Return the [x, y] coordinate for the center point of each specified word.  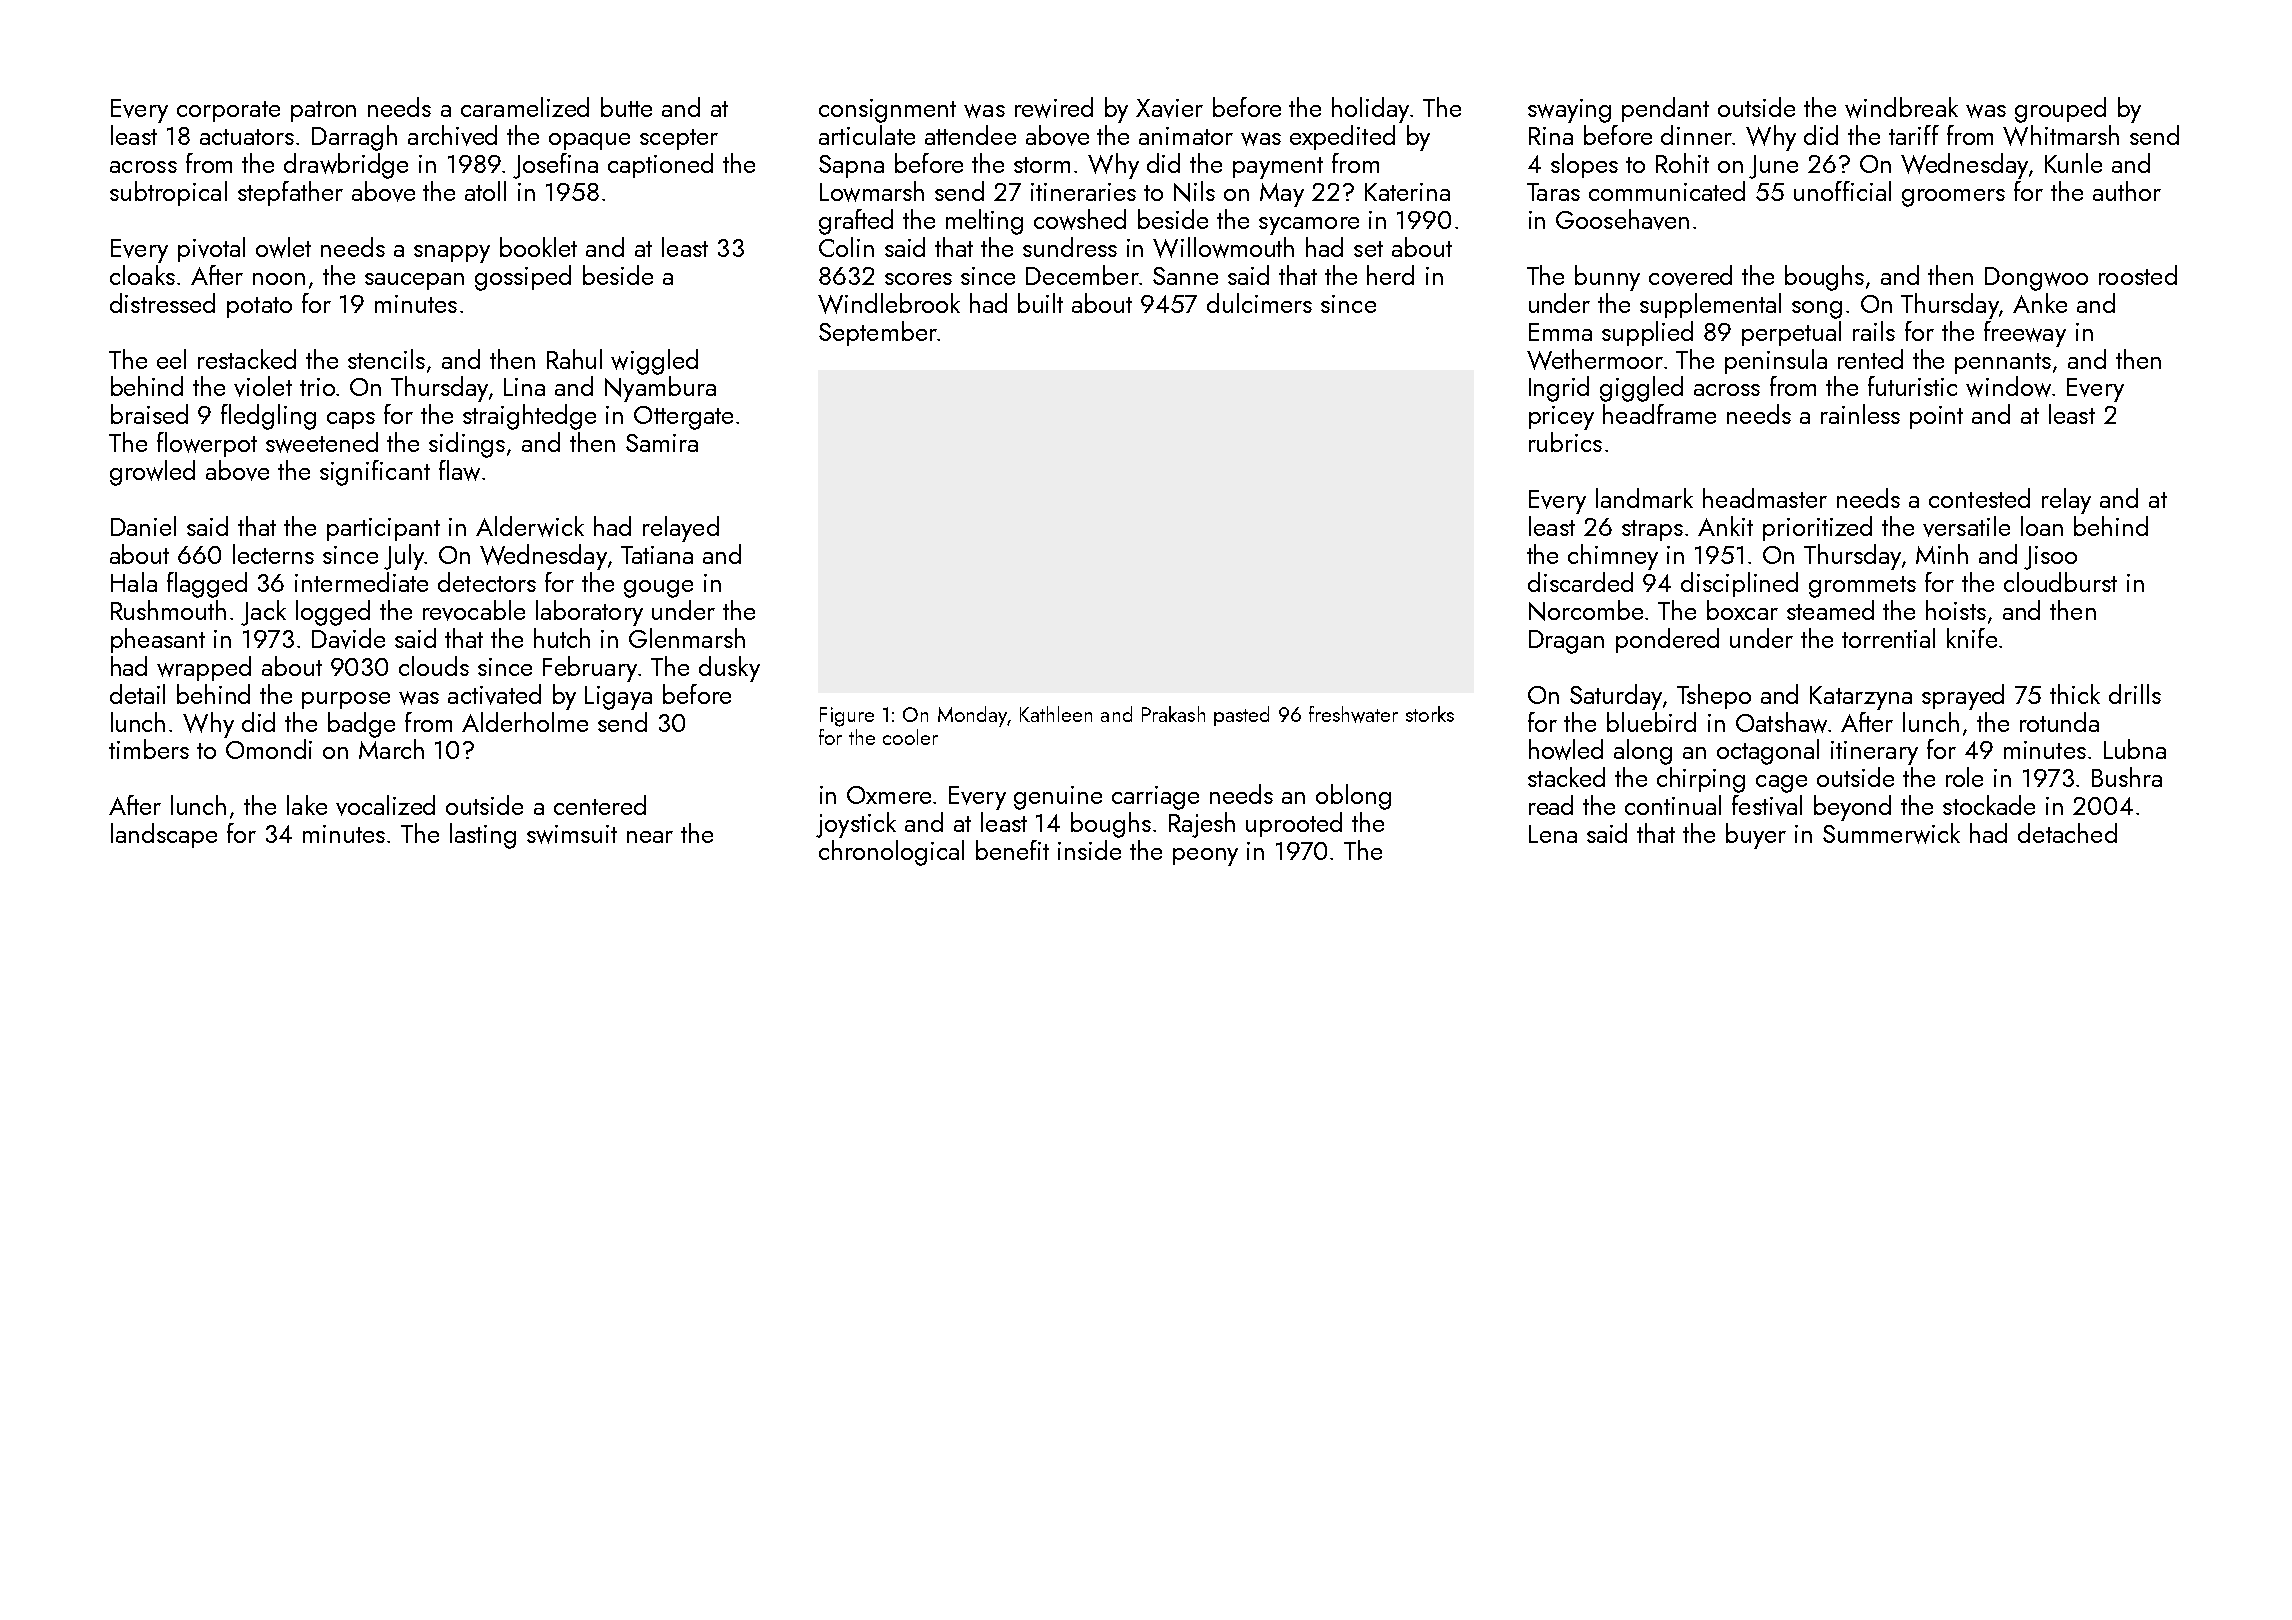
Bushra [2127, 777]
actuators [247, 137]
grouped [2060, 110]
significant [375, 473]
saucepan [414, 281]
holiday [1370, 110]
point [1936, 417]
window [2008, 386]
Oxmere [889, 795]
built [1040, 303]
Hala [134, 582]
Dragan [1566, 642]
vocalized [385, 805]
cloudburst [2060, 582]
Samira [662, 443]
